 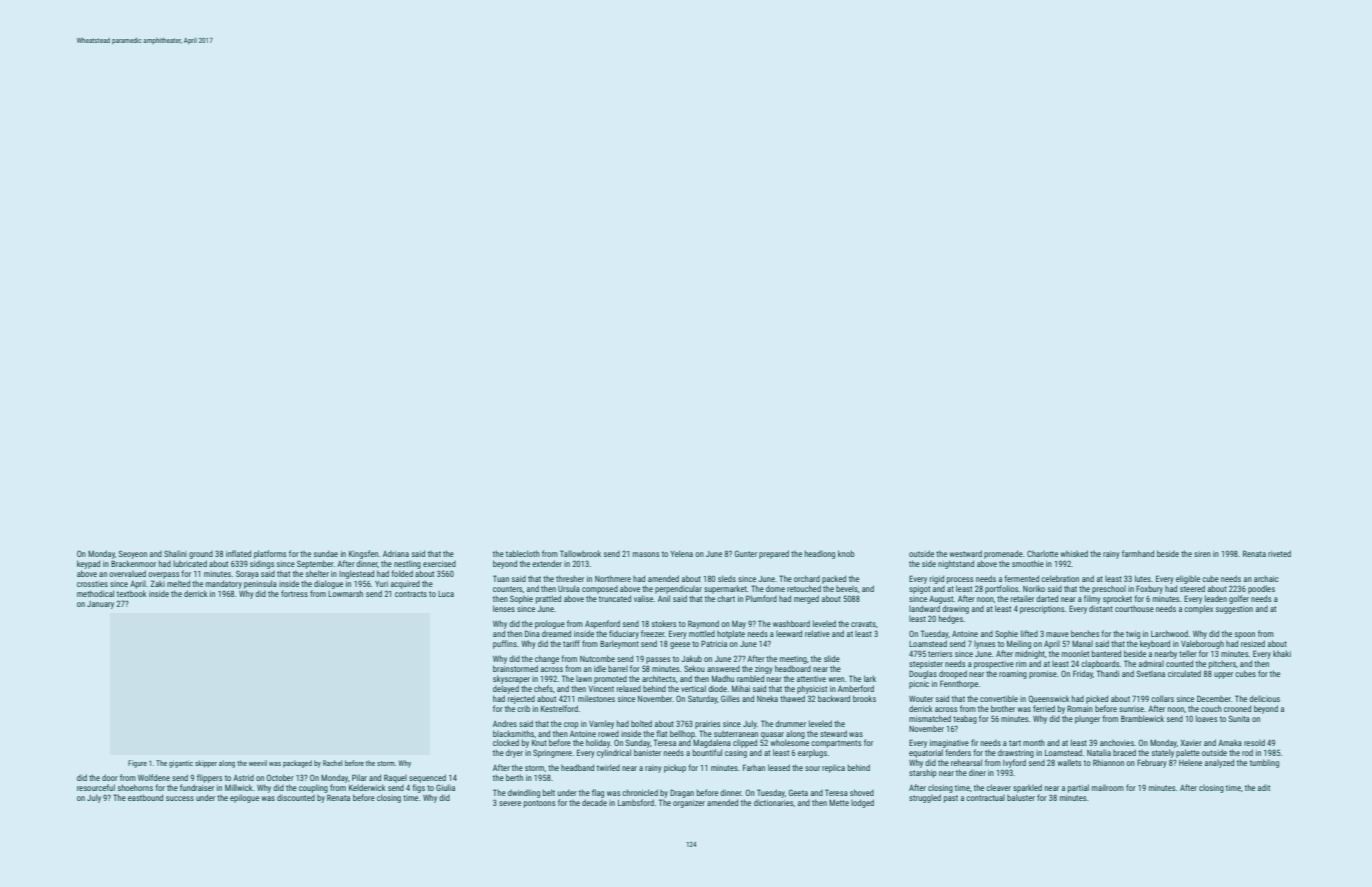 What do you see at coordinates (940, 654) in the document?
I see `terriers` at bounding box center [940, 654].
